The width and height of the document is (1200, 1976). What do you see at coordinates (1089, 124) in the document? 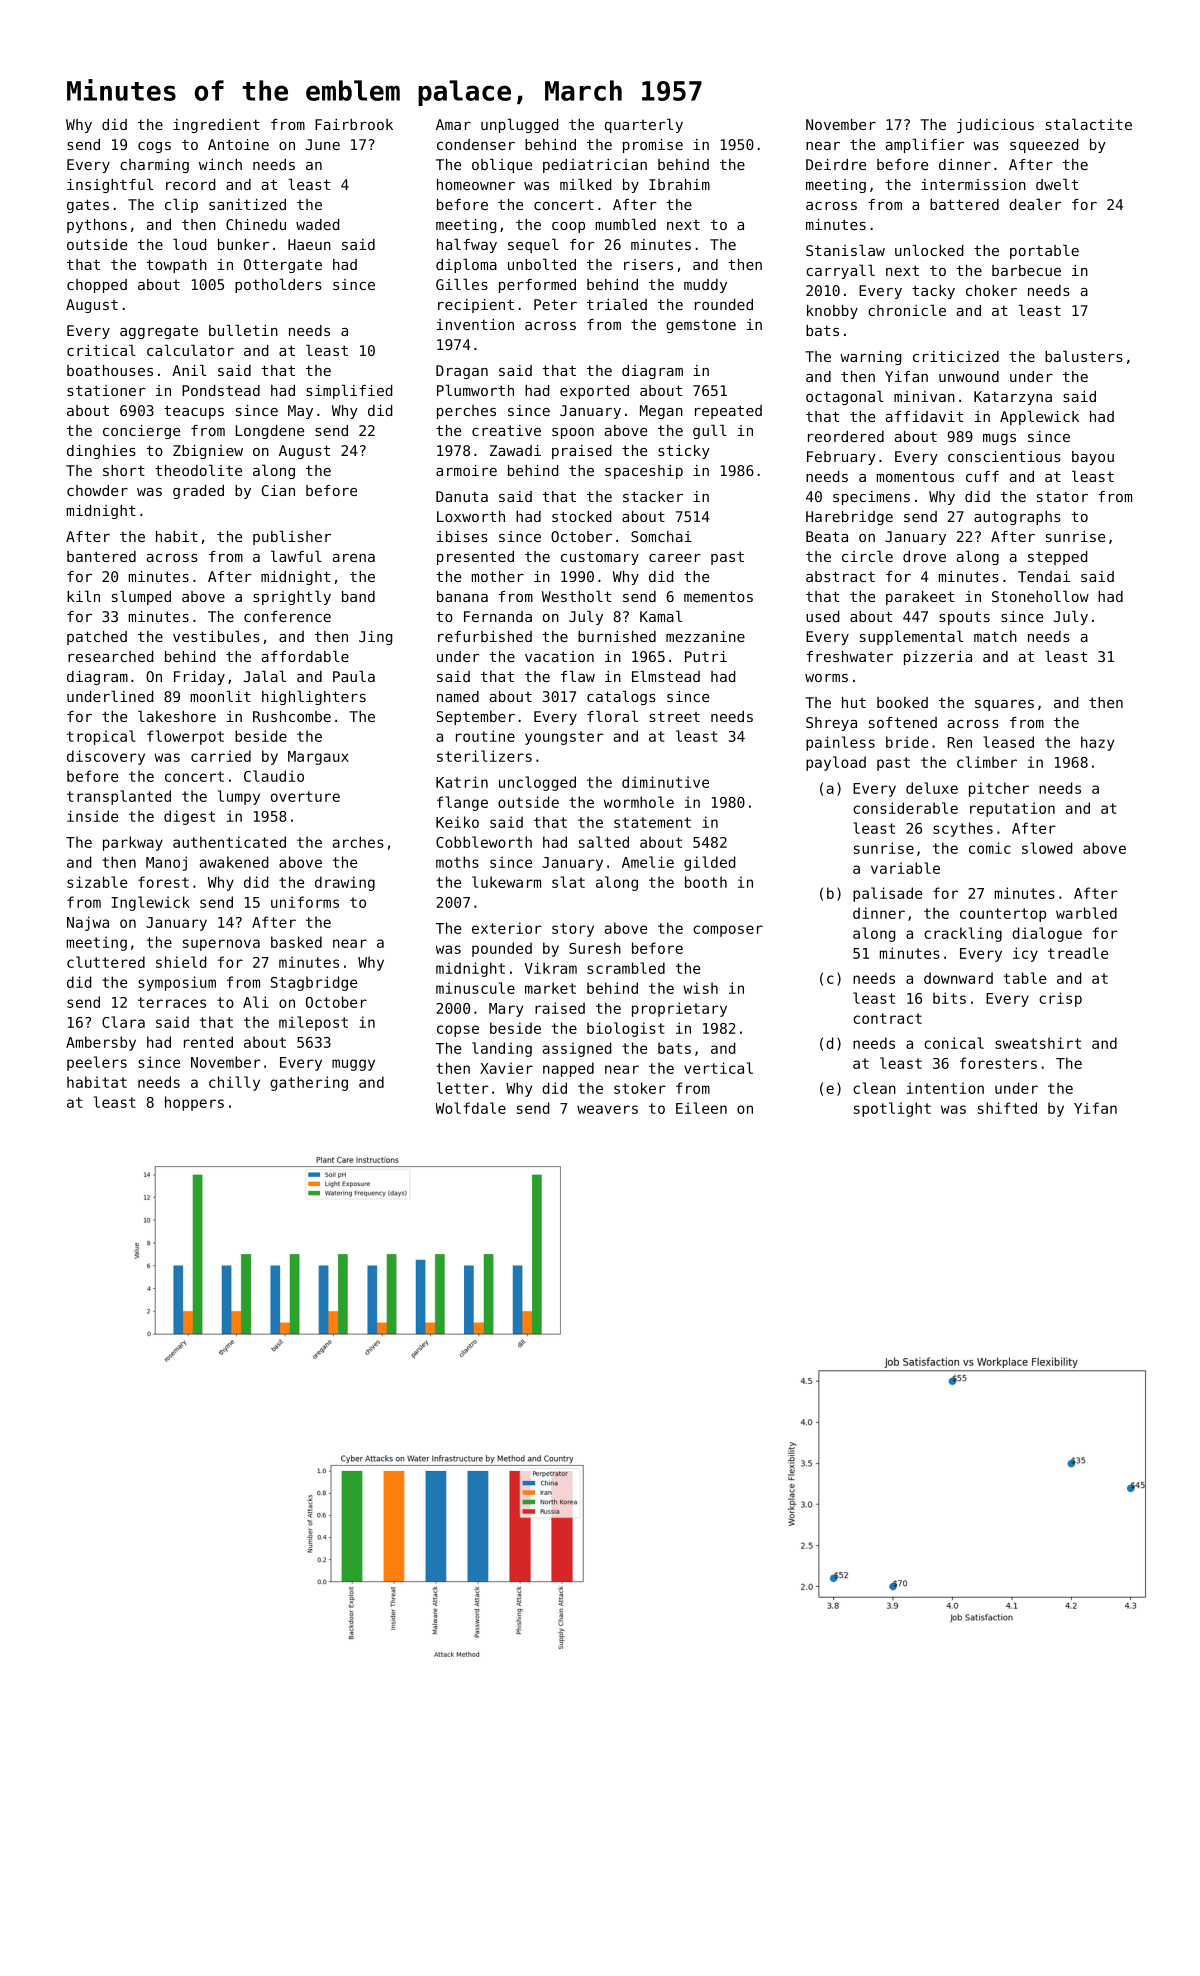
I see `stalactite` at bounding box center [1089, 124].
